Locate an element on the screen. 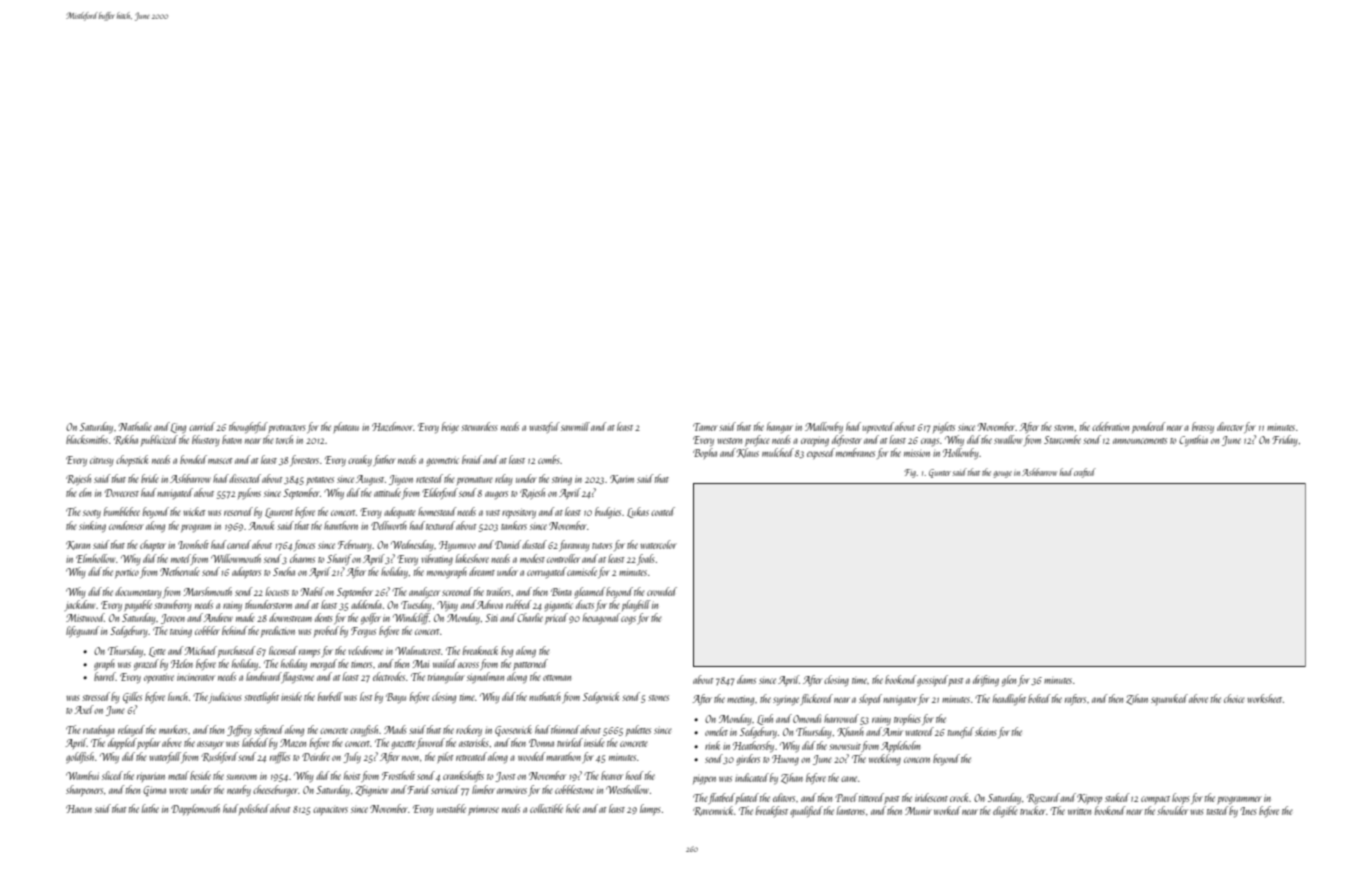 Image resolution: width=1372 pixels, height=887 pixels. crafted is located at coordinates (1085, 473).
